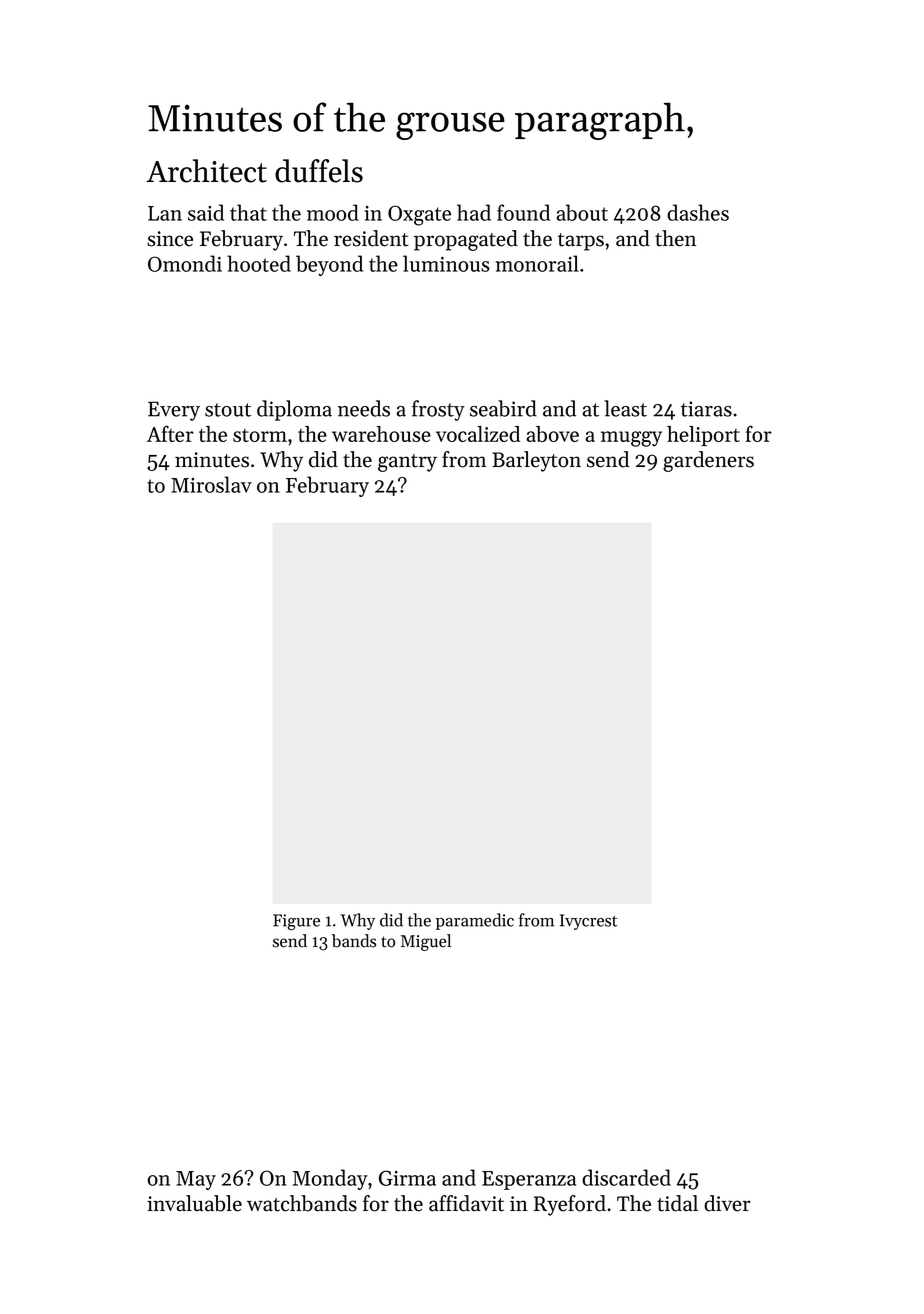  I want to click on found, so click(523, 212).
